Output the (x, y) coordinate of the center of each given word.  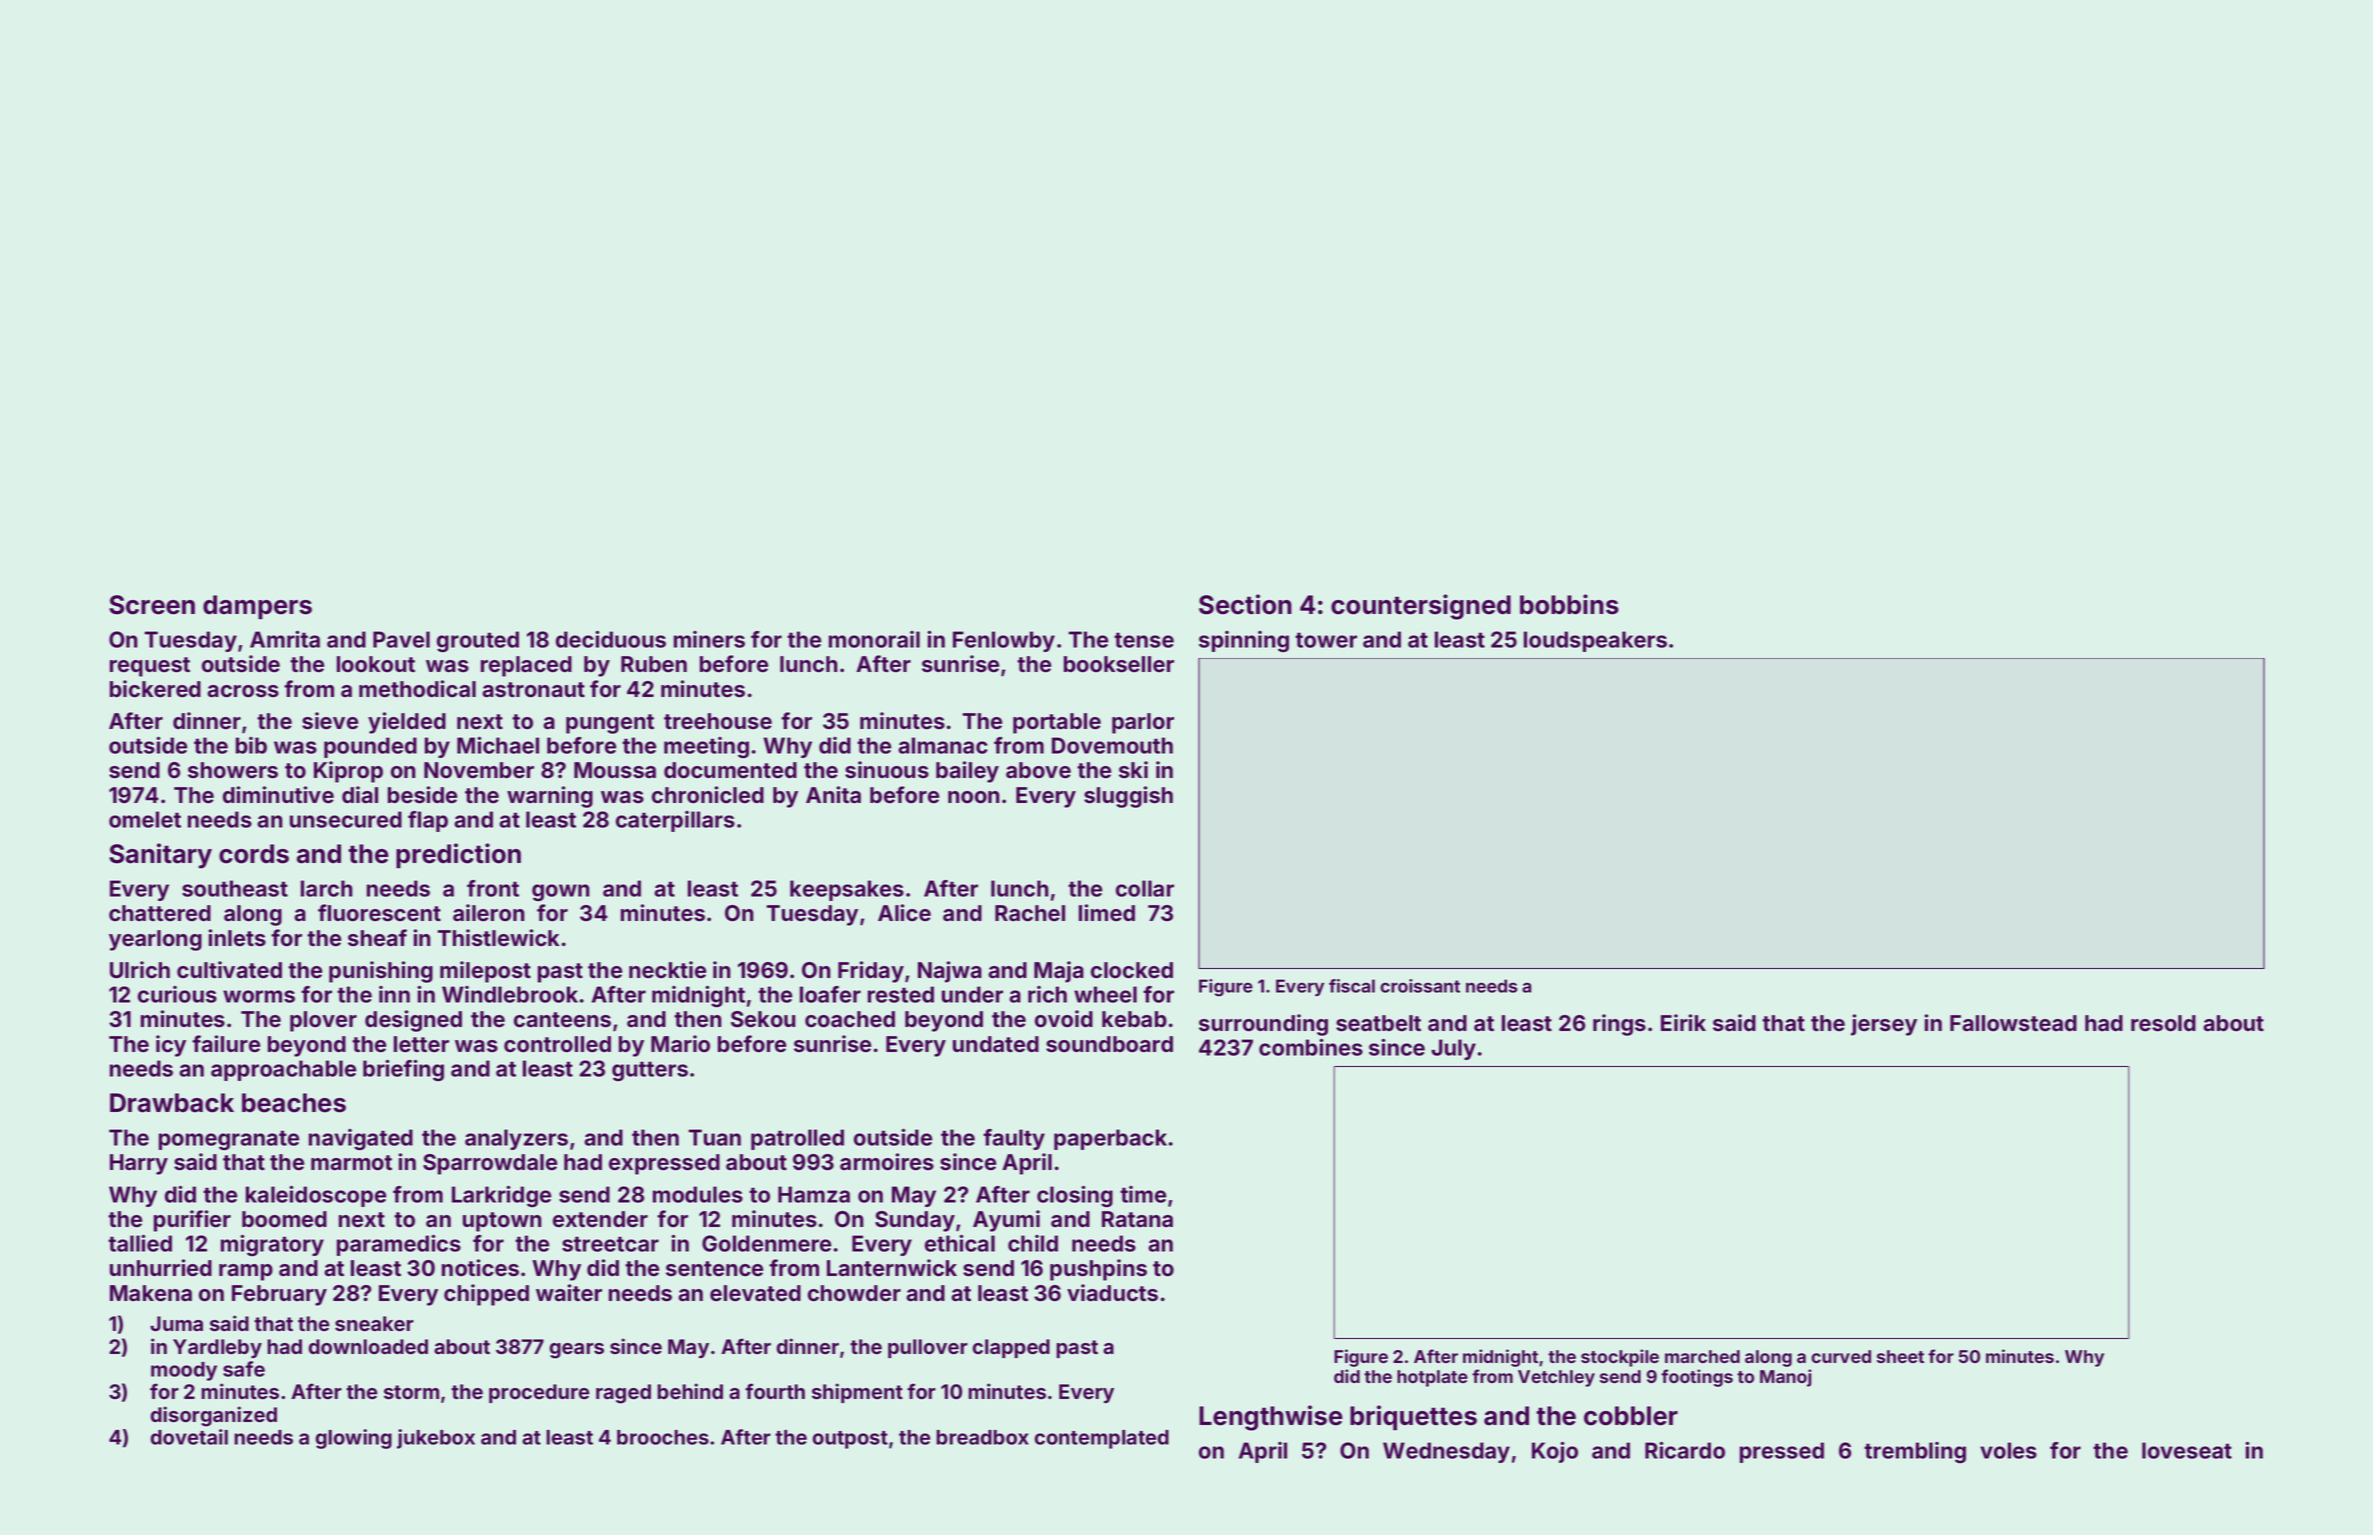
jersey (1884, 1025)
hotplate (1432, 1378)
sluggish (1128, 797)
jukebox (436, 1439)
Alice (904, 913)
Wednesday (1446, 1452)
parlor (1143, 723)
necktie (667, 970)
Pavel (401, 639)
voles (2008, 1450)
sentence (714, 1269)
